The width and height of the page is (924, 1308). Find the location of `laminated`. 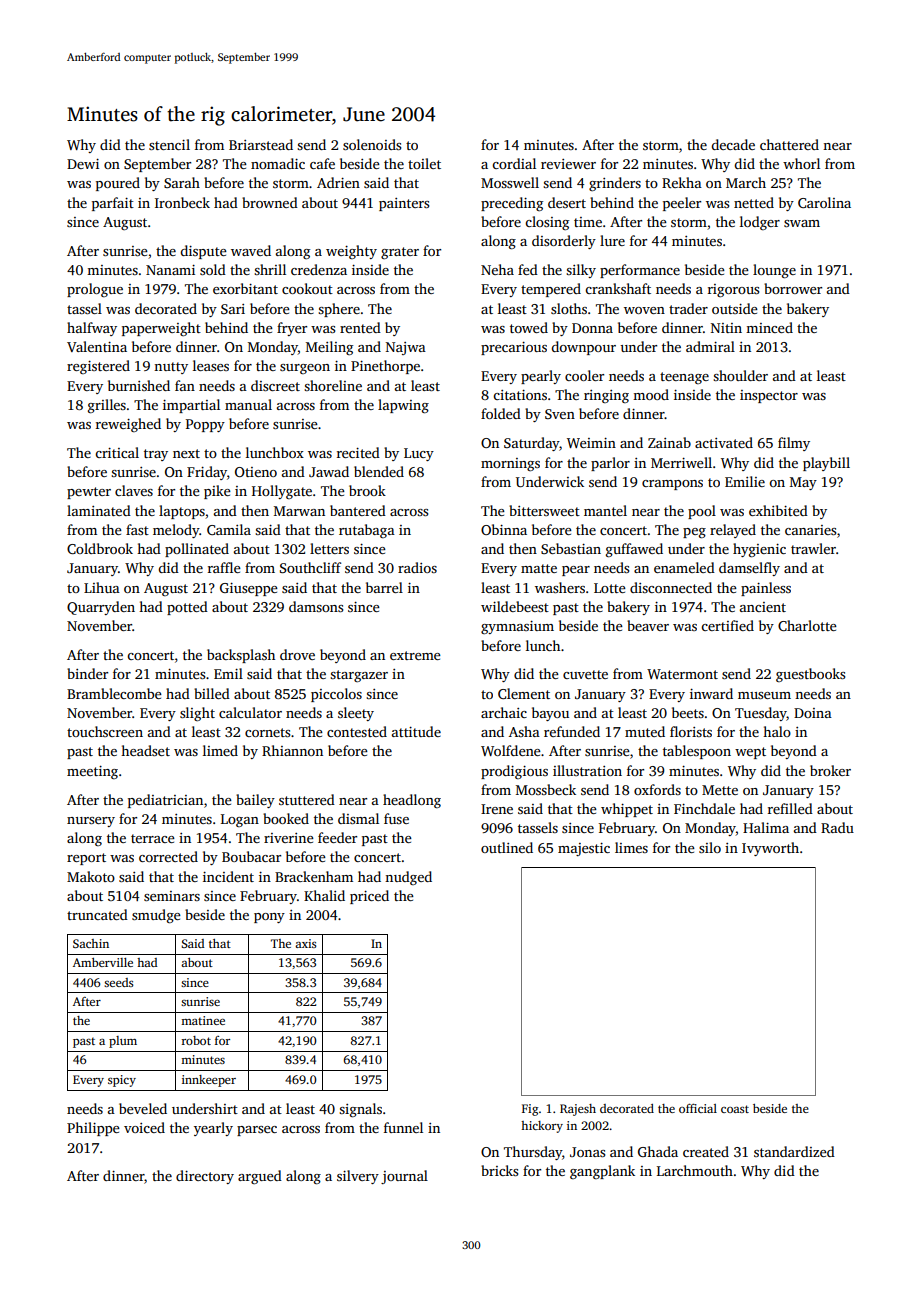

laminated is located at coordinates (99, 510).
